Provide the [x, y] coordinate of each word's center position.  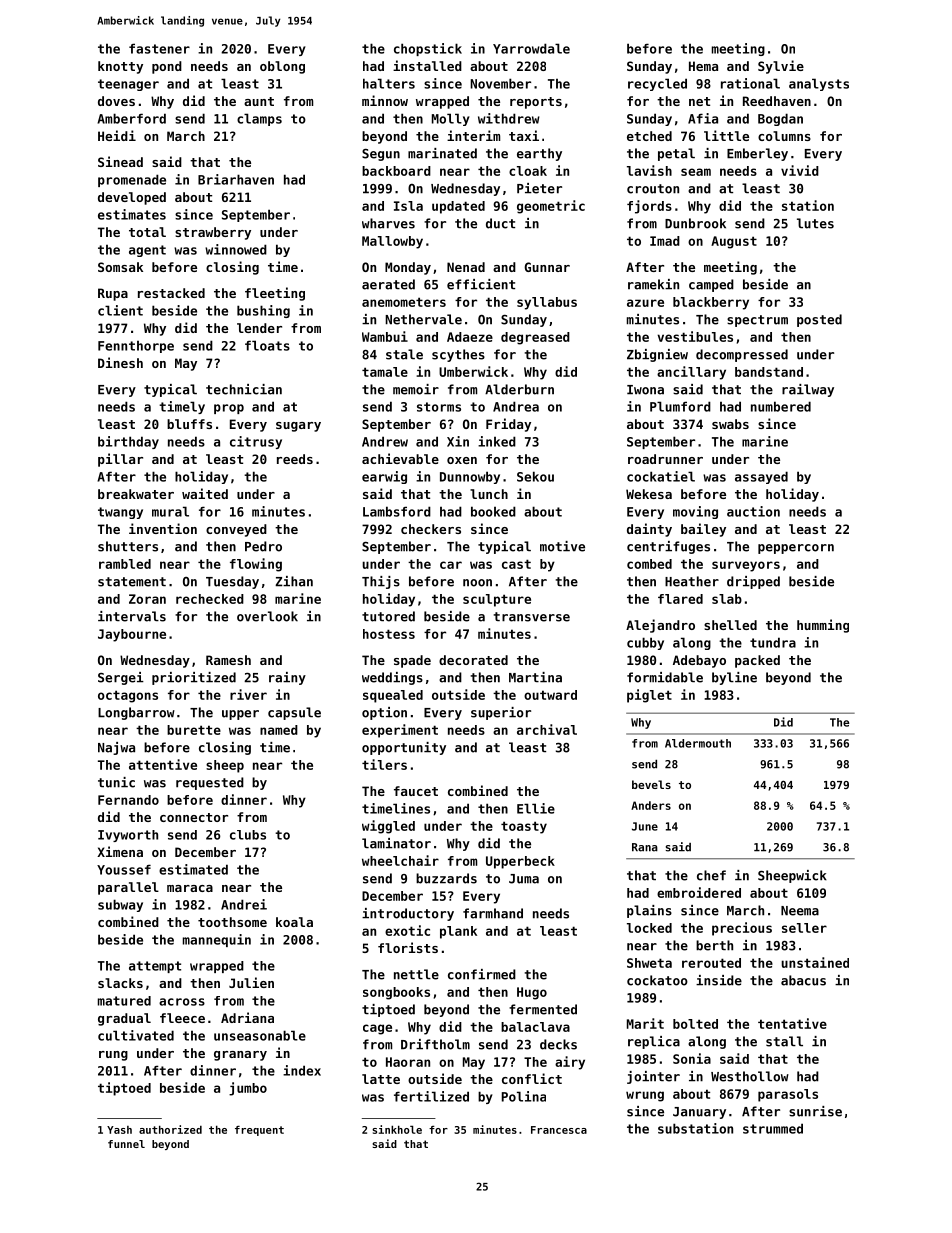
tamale [385, 372]
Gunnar [547, 267]
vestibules [695, 336]
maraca [190, 888]
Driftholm [435, 1044]
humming [823, 626]
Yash [119, 1130]
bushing [263, 311]
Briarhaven [236, 179]
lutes [815, 223]
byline [734, 678]
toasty [524, 827]
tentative [792, 1023]
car [451, 565]
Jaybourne [132, 635]
